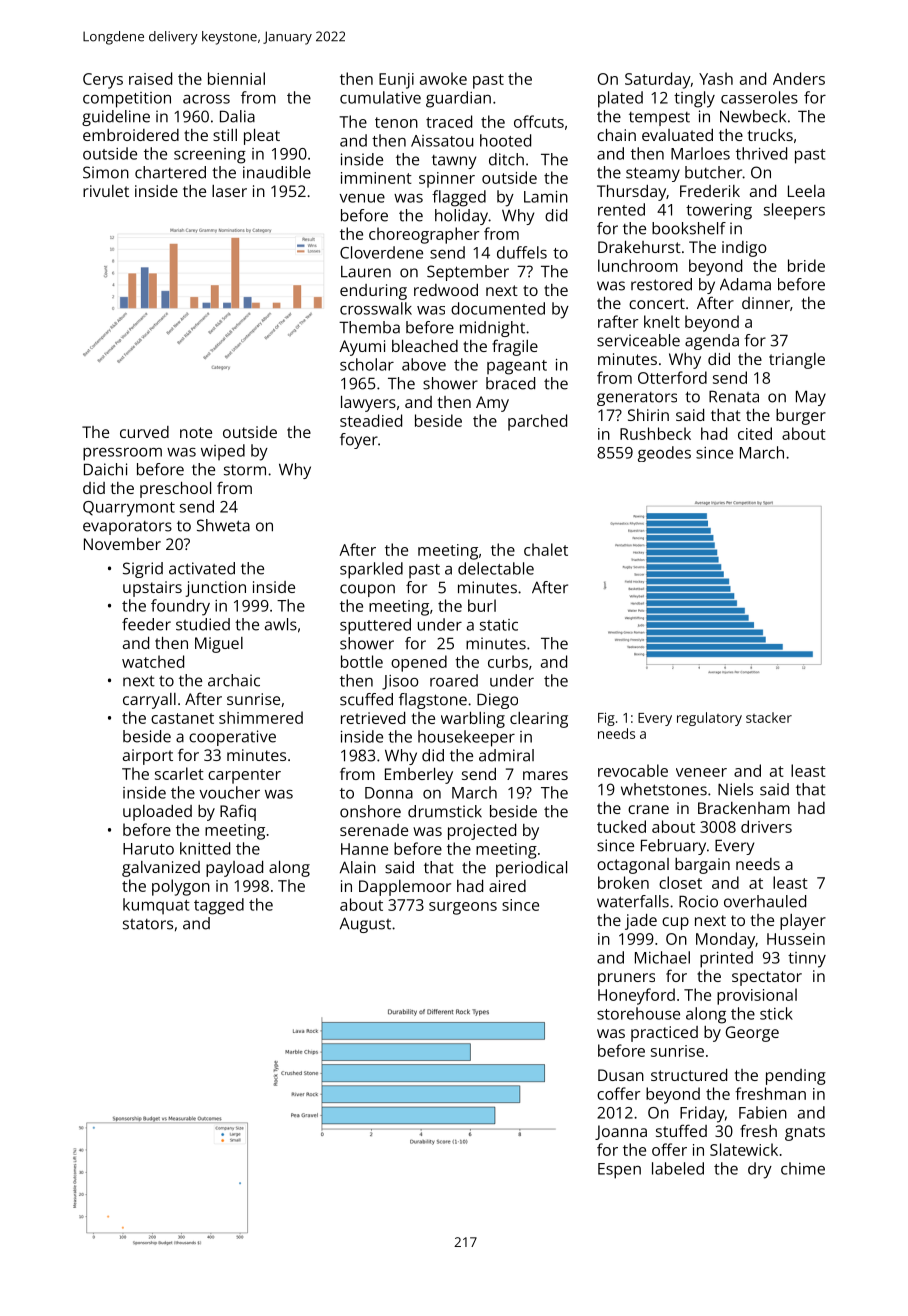  I want to click on surgeons, so click(463, 908).
